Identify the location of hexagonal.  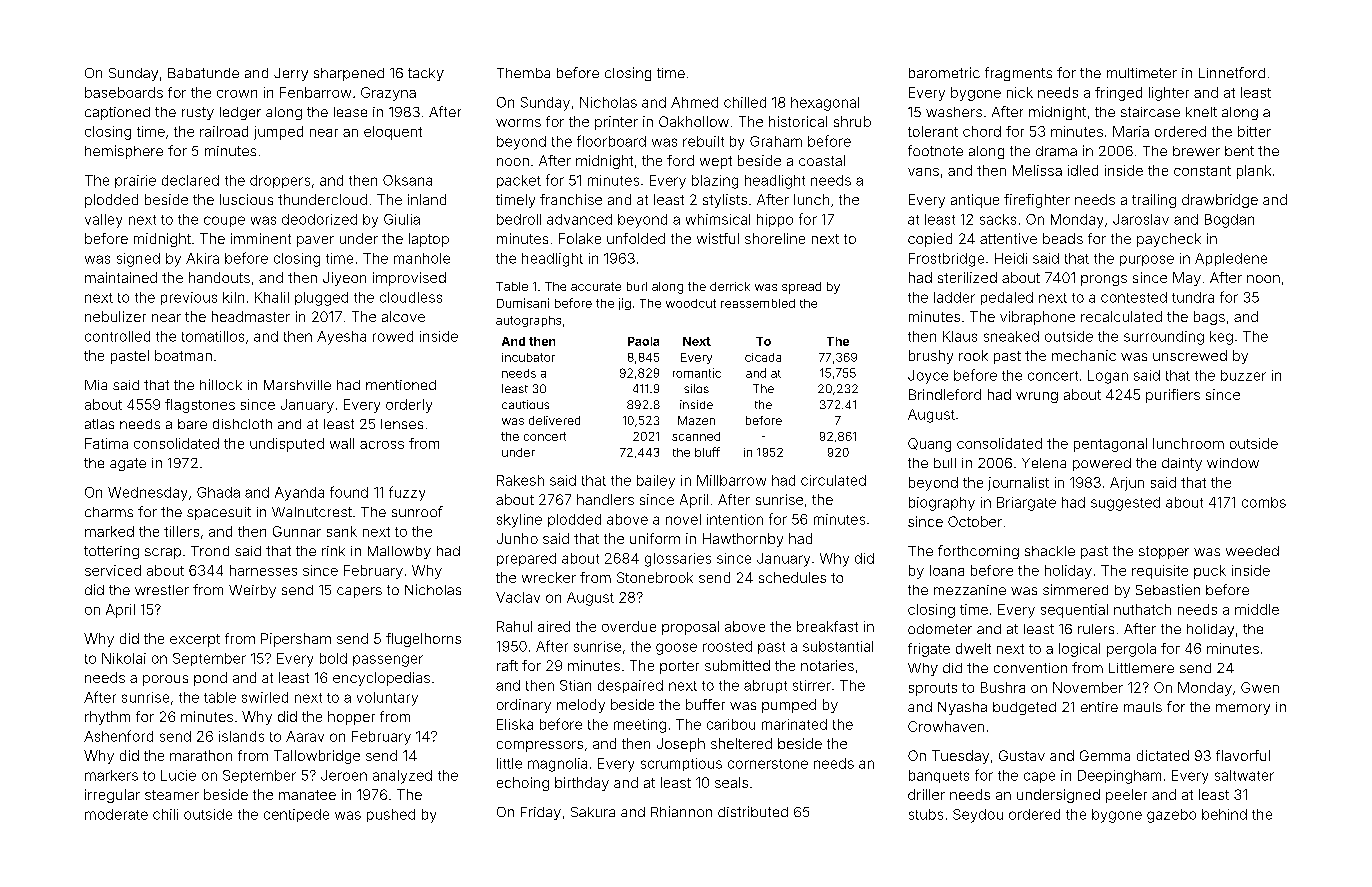
(825, 104).
